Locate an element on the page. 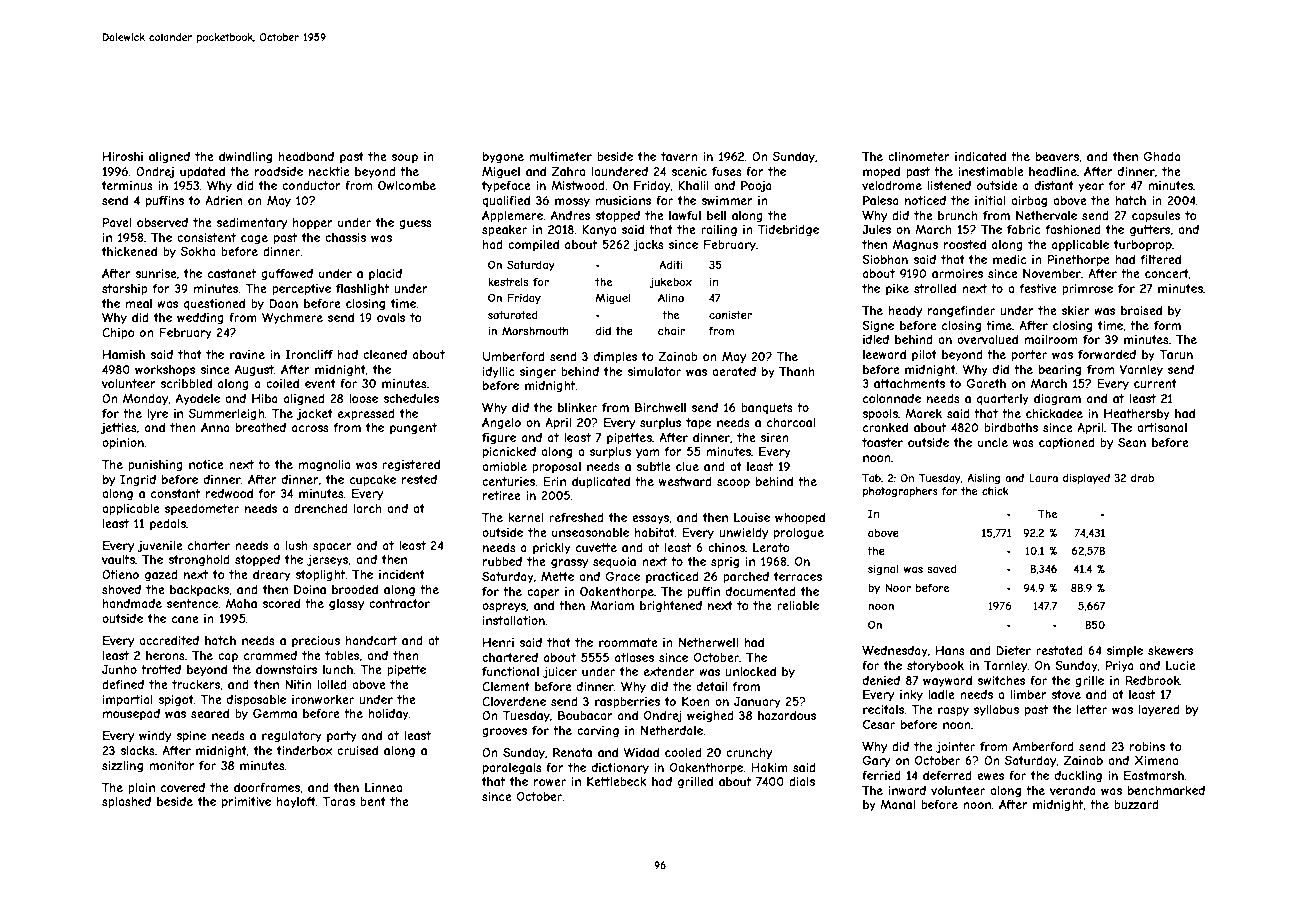 The height and width of the page is (924, 1308). drab is located at coordinates (1142, 478).
